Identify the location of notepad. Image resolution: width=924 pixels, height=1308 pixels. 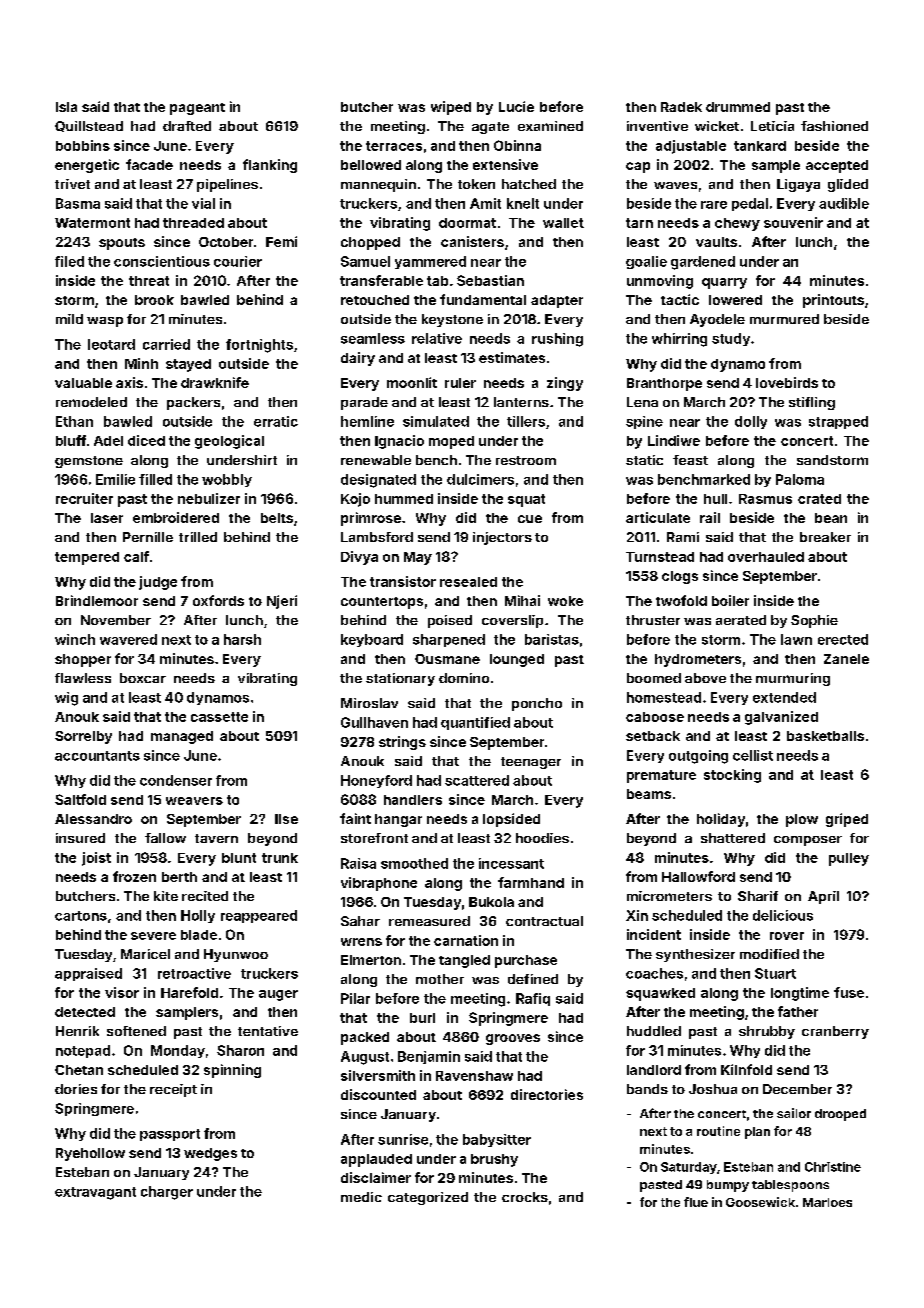
(83, 1051).
